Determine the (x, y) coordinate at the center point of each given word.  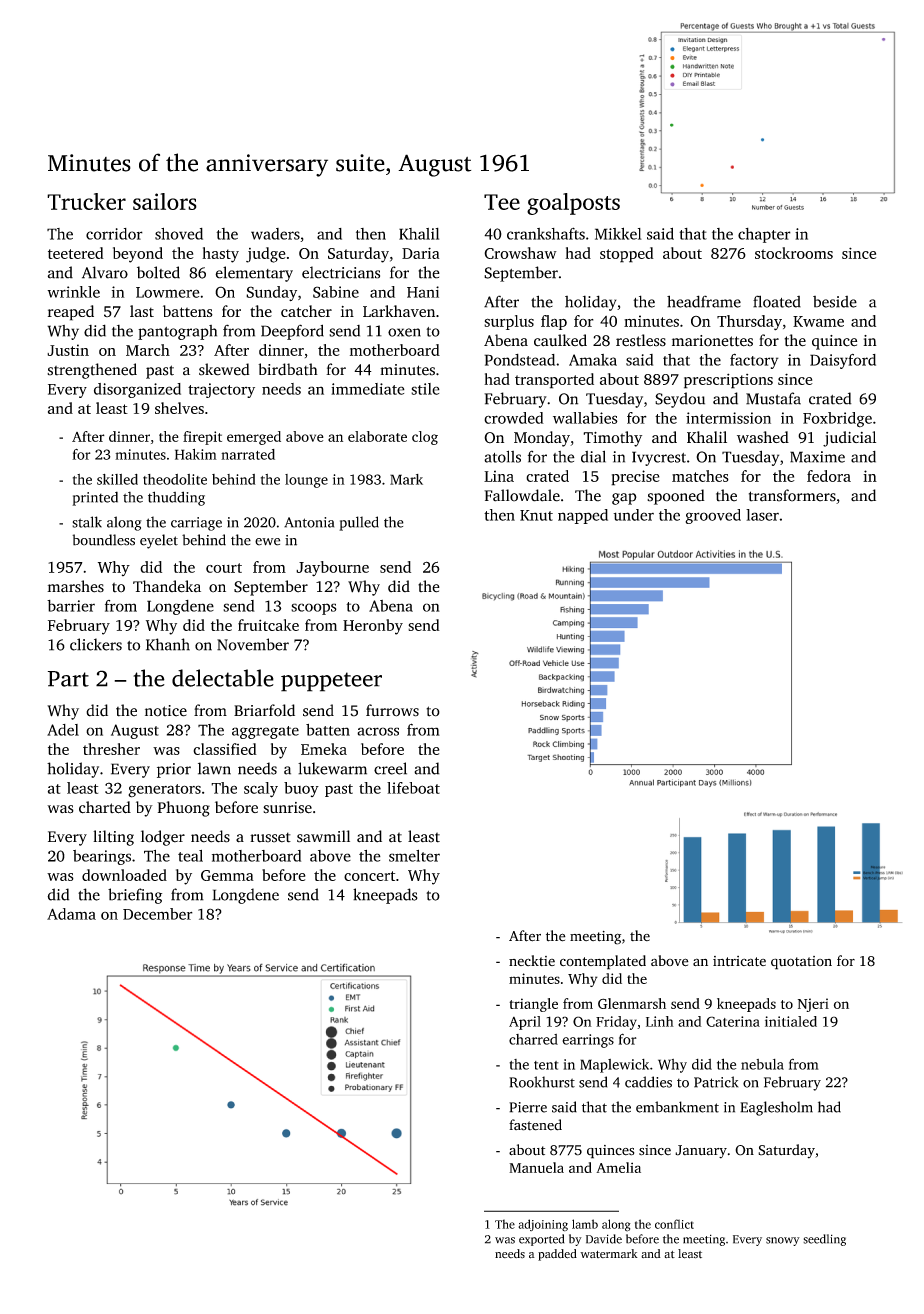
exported (541, 1240)
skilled (117, 479)
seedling (824, 1240)
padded (557, 1255)
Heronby (373, 627)
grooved (713, 516)
